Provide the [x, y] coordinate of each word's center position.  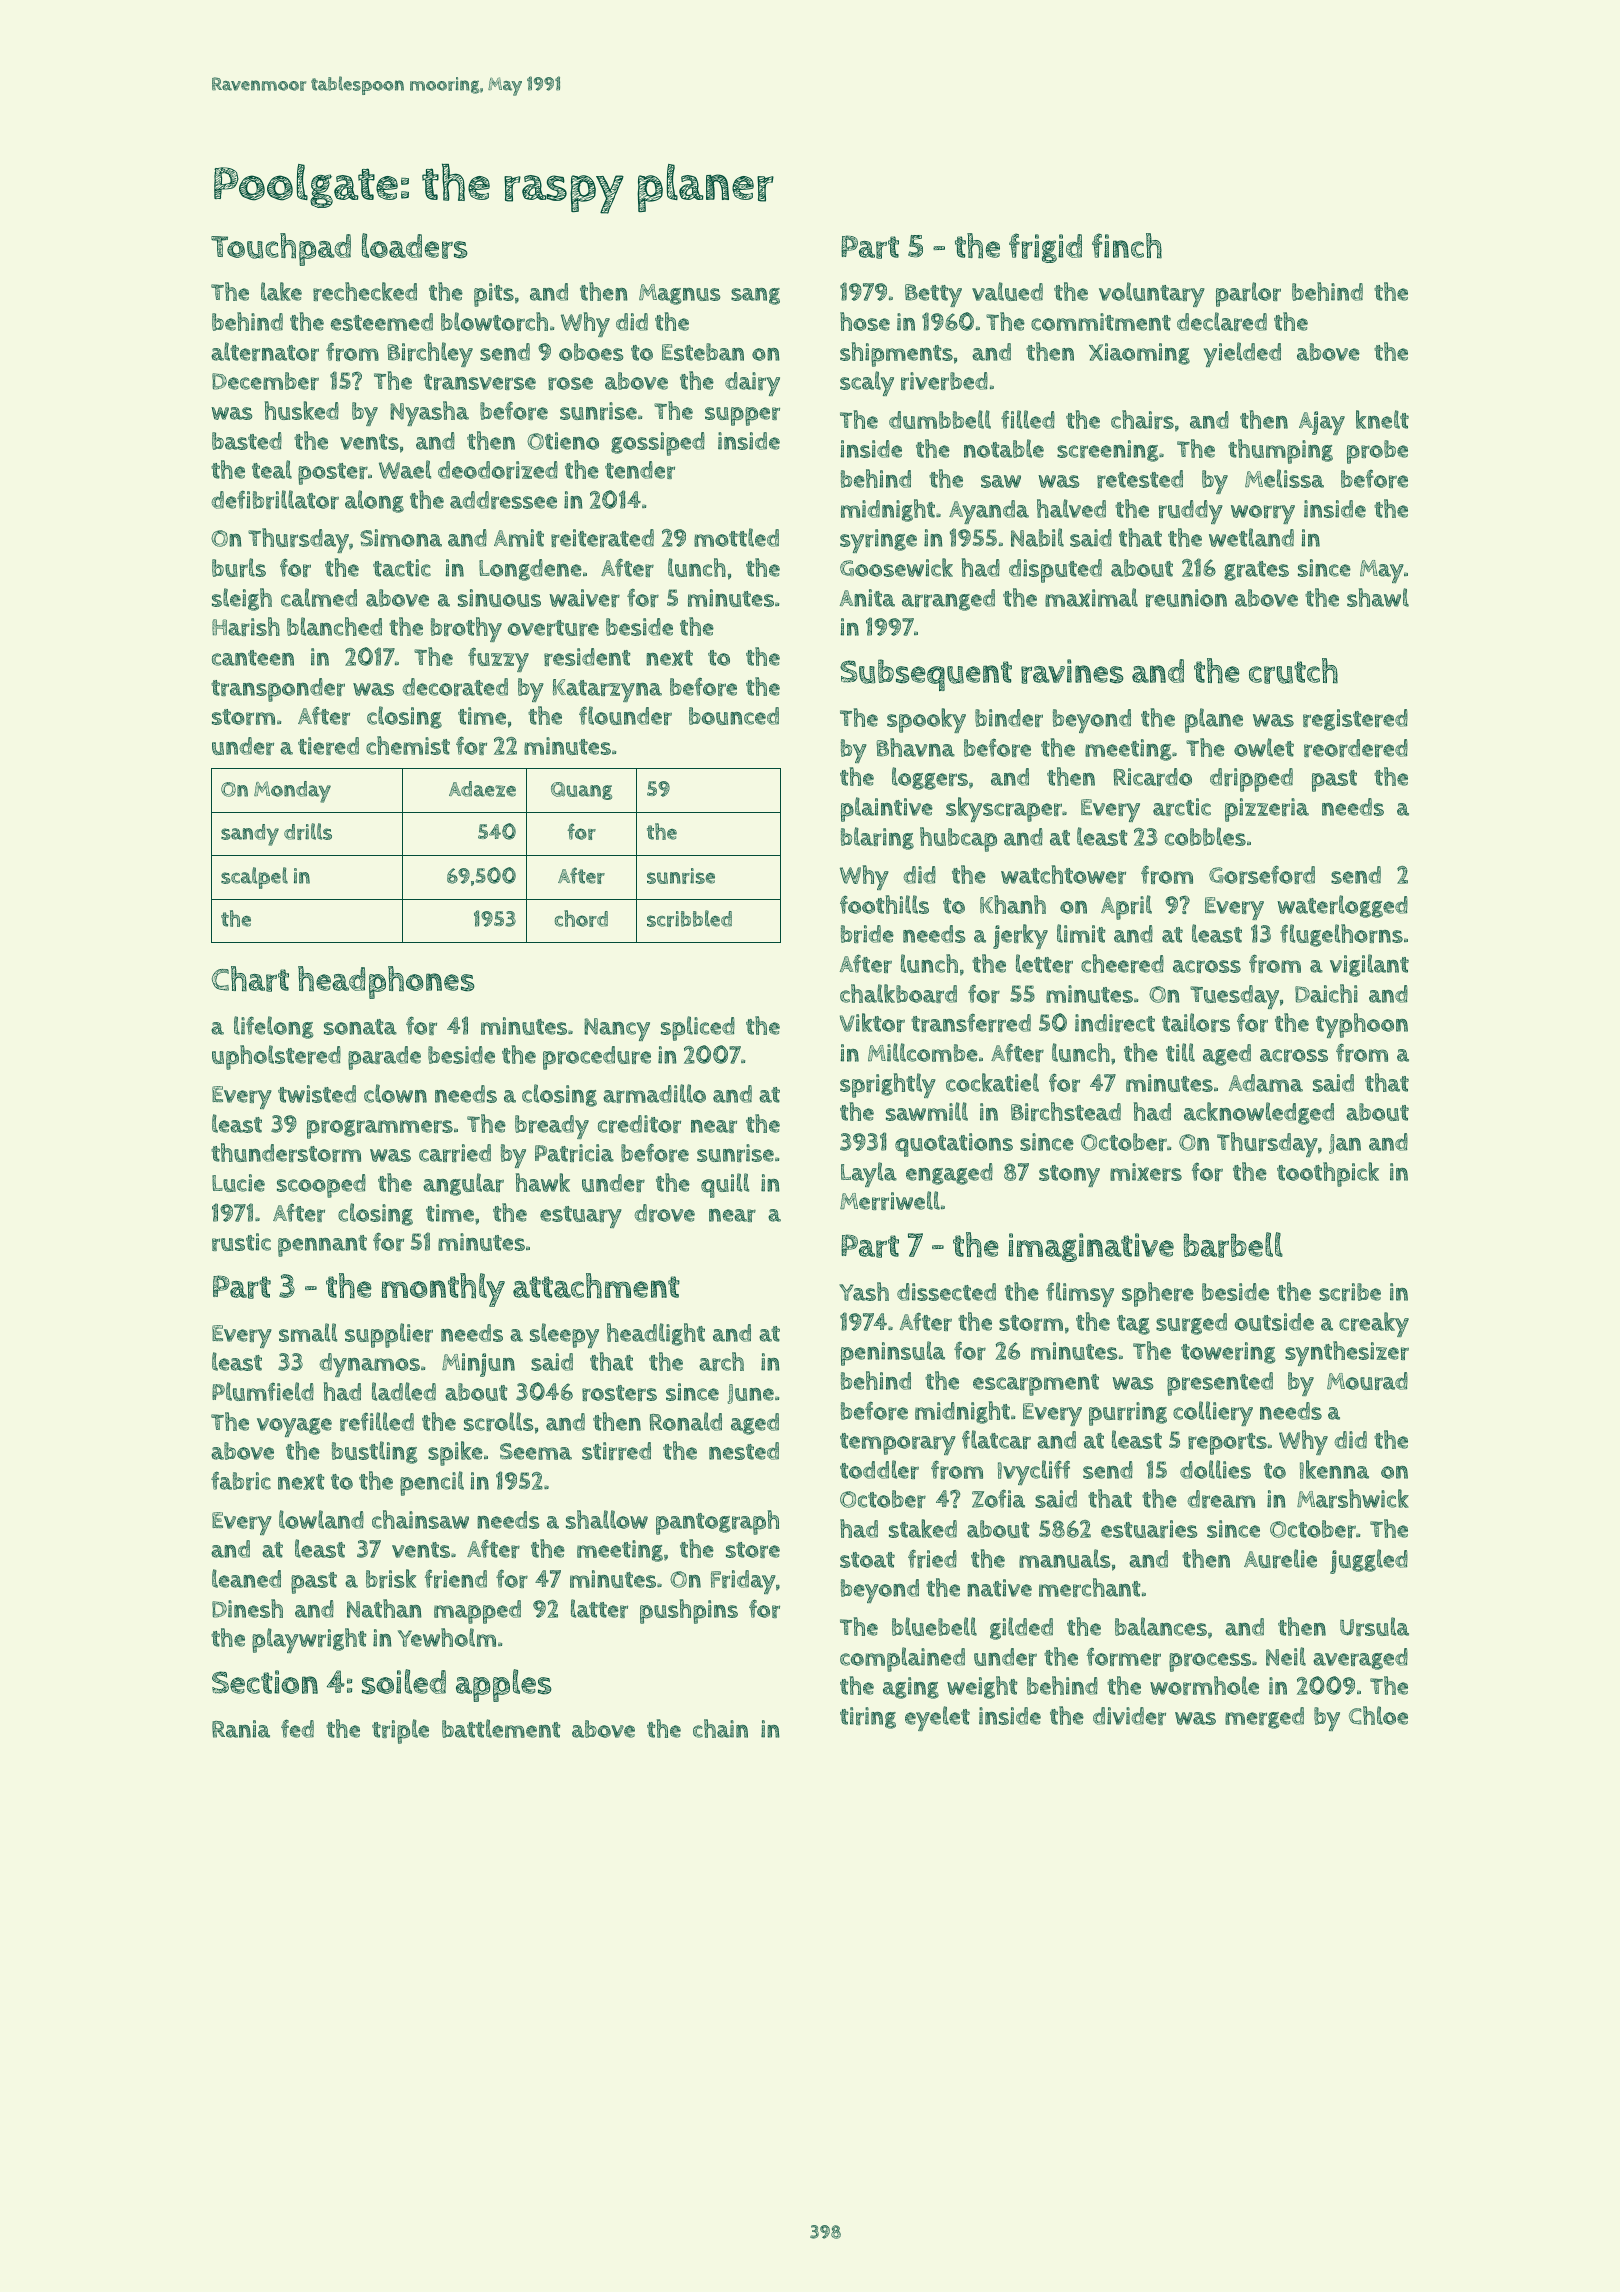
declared [1222, 321]
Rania [241, 1729]
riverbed [944, 381]
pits [494, 295]
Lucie [238, 1183]
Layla [869, 1174]
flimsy [1080, 1294]
